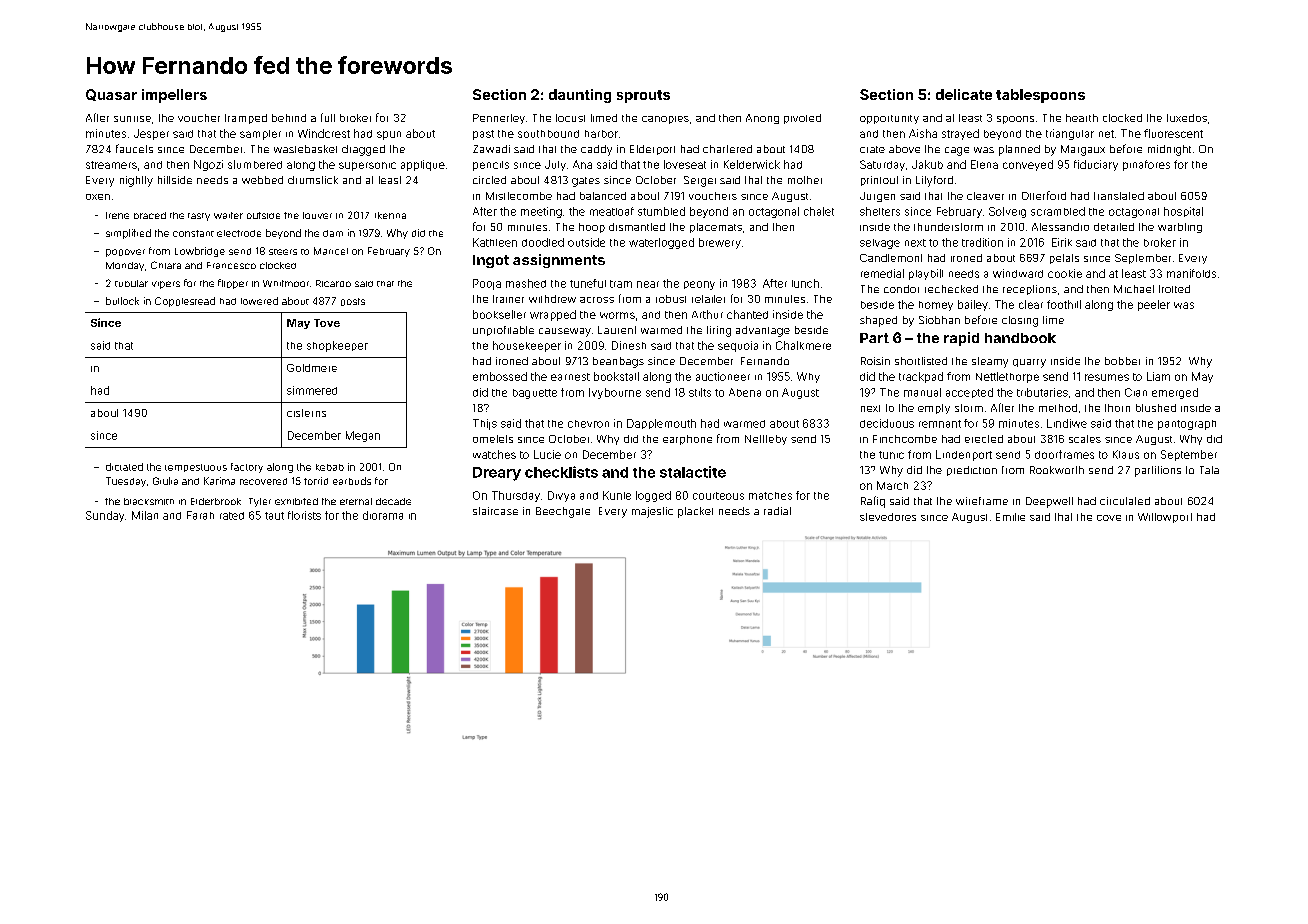  I want to click on selvage, so click(880, 244).
